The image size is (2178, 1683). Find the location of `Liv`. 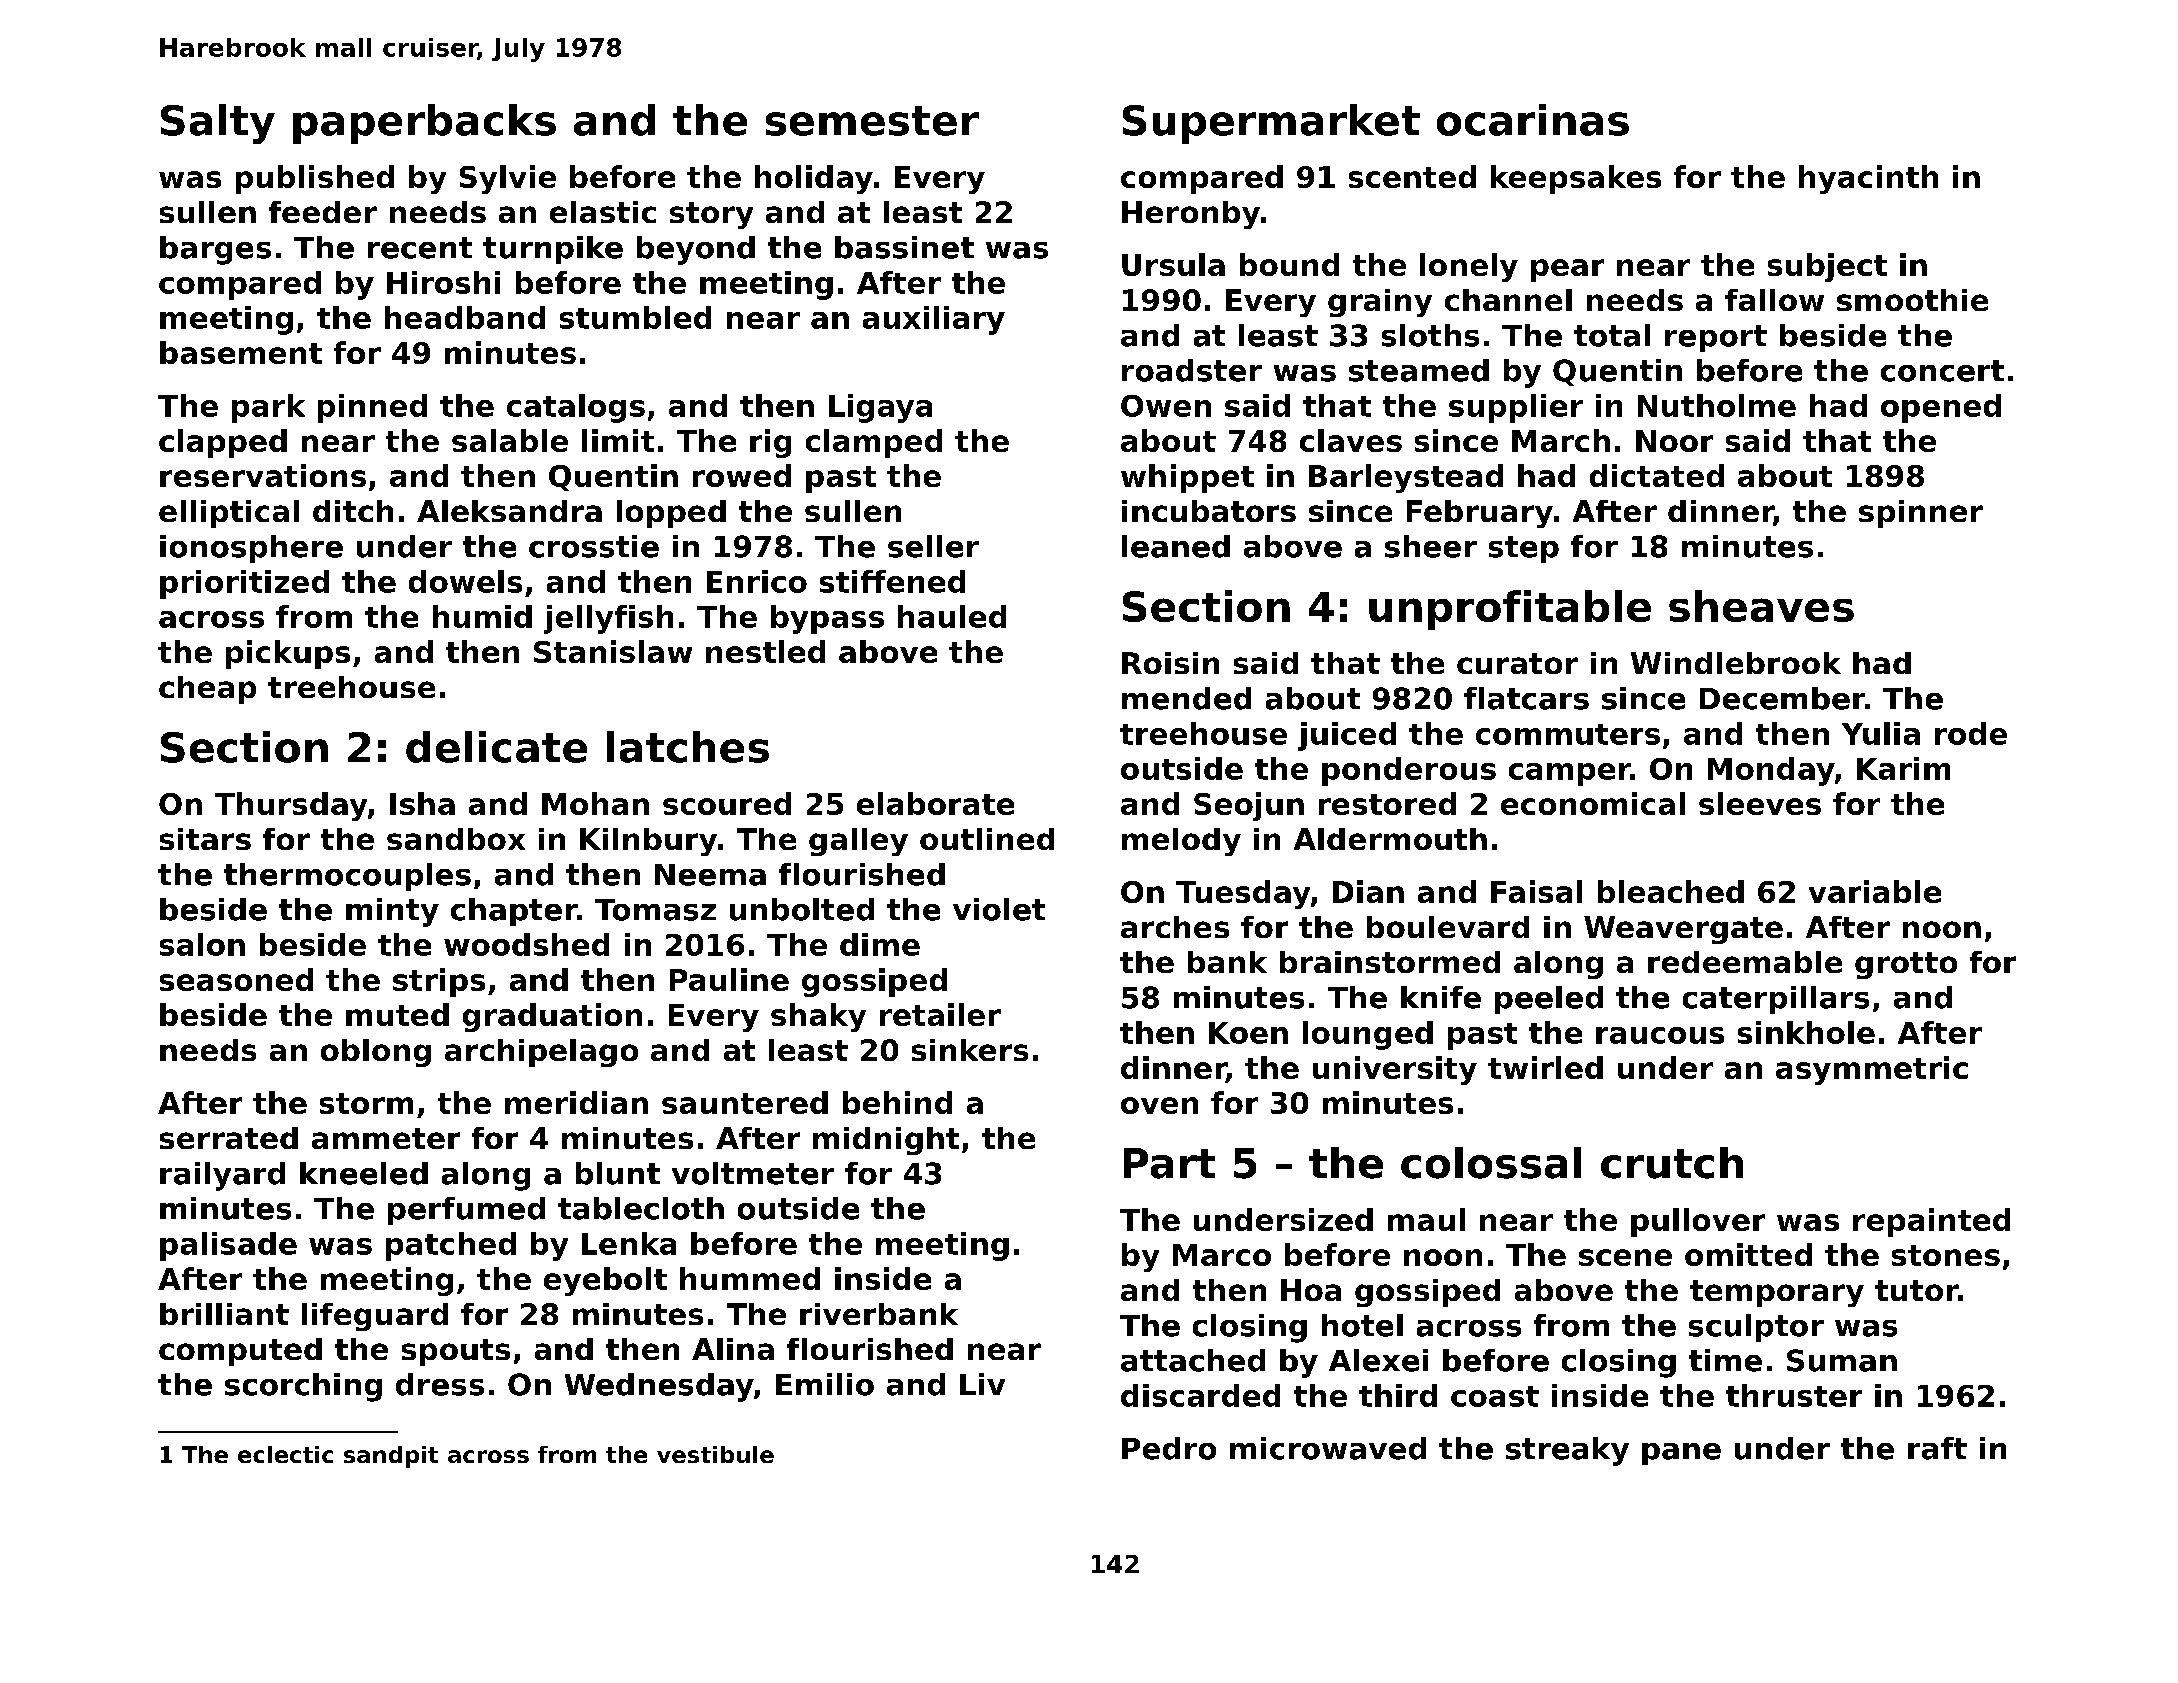

Liv is located at coordinates (982, 1384).
